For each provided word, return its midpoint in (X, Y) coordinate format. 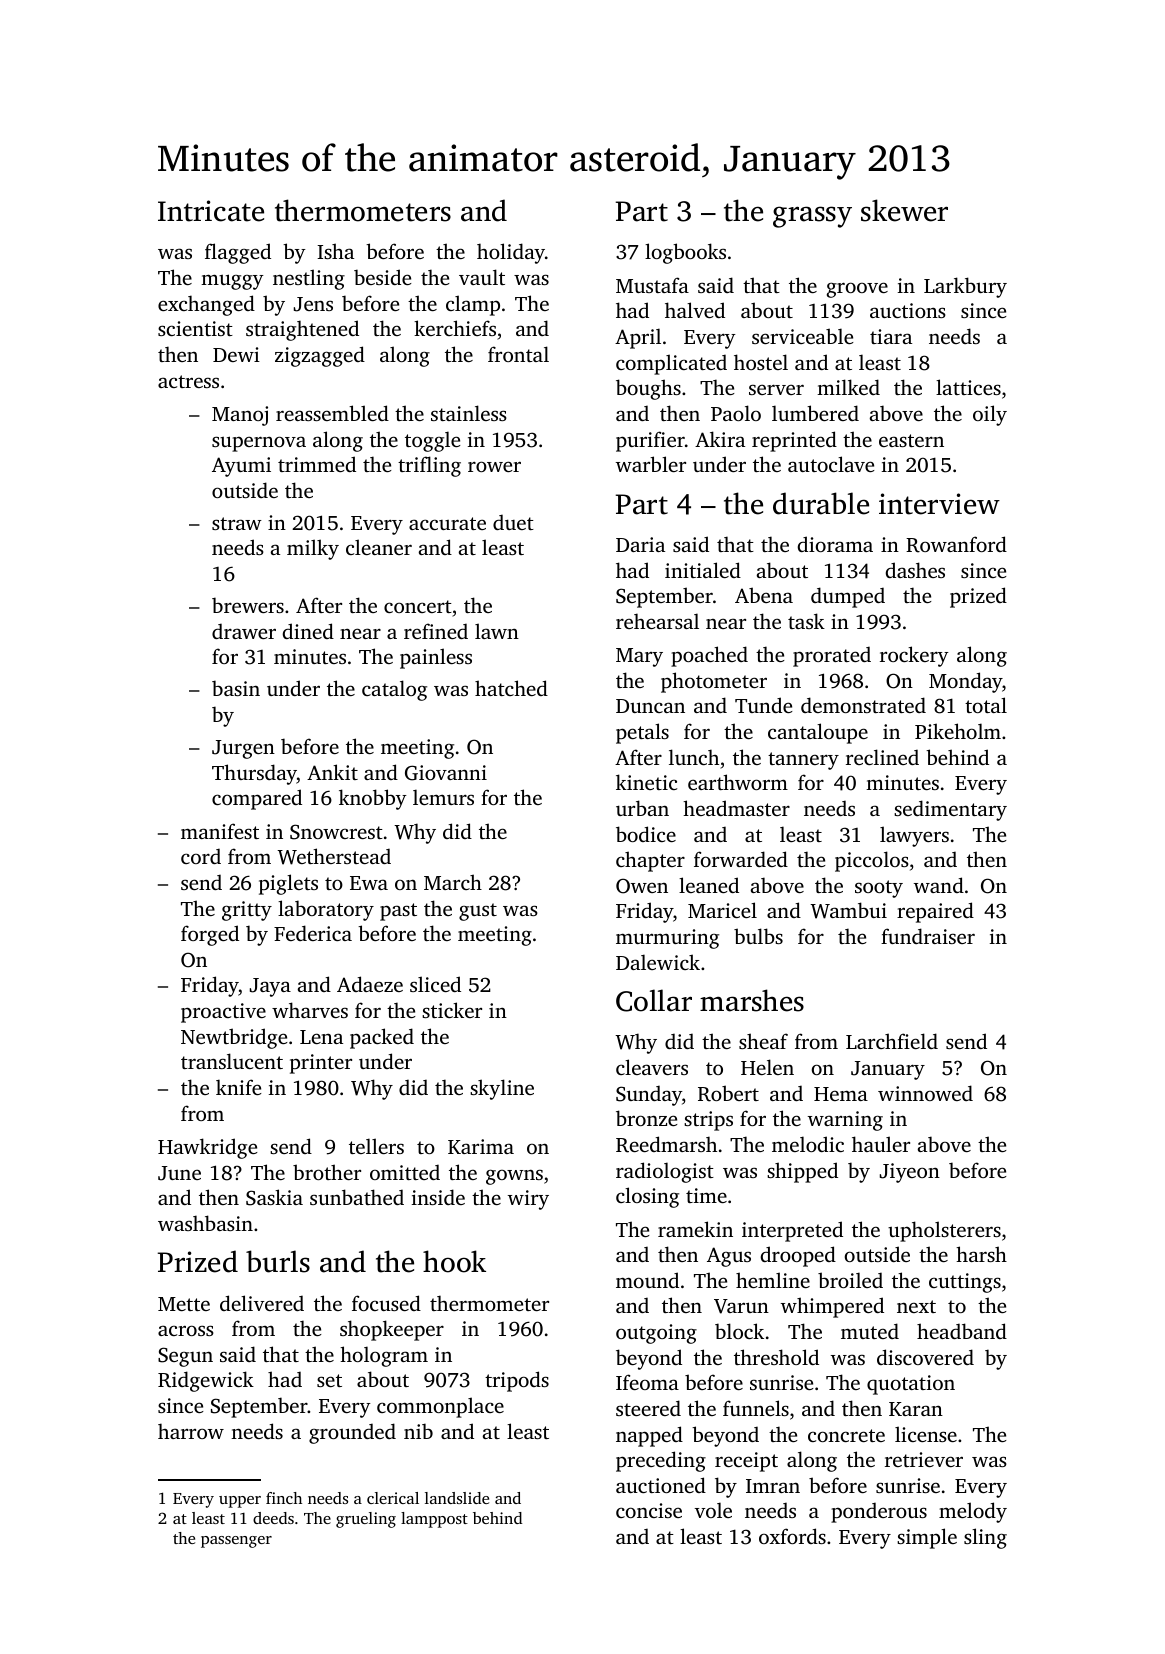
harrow (191, 1431)
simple (927, 1538)
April (638, 338)
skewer (904, 210)
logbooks (685, 253)
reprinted (794, 441)
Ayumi (241, 467)
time (706, 1195)
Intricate (211, 211)
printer (321, 1064)
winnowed (925, 1093)
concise (649, 1510)
